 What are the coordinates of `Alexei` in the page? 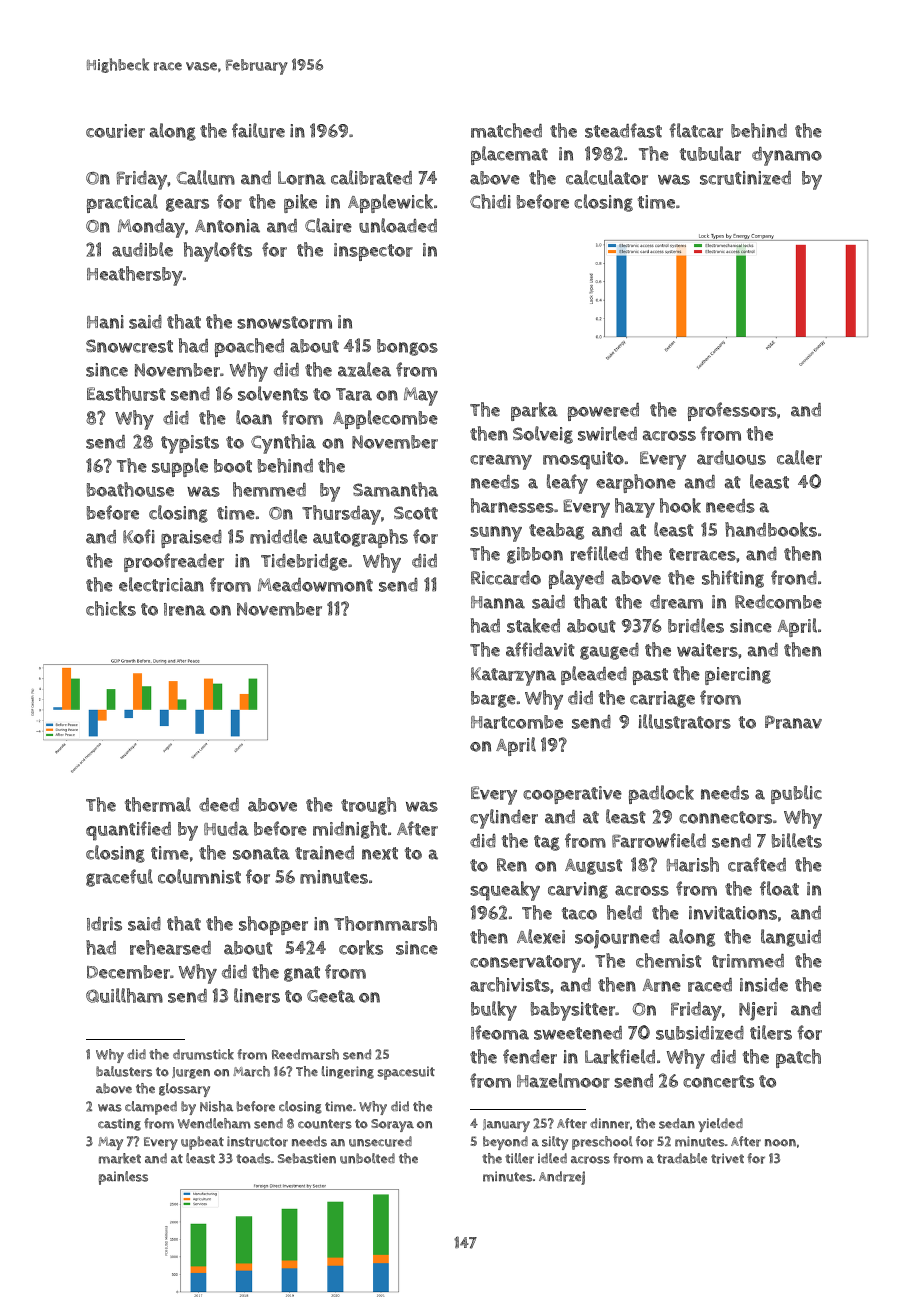 It's located at (541, 936).
